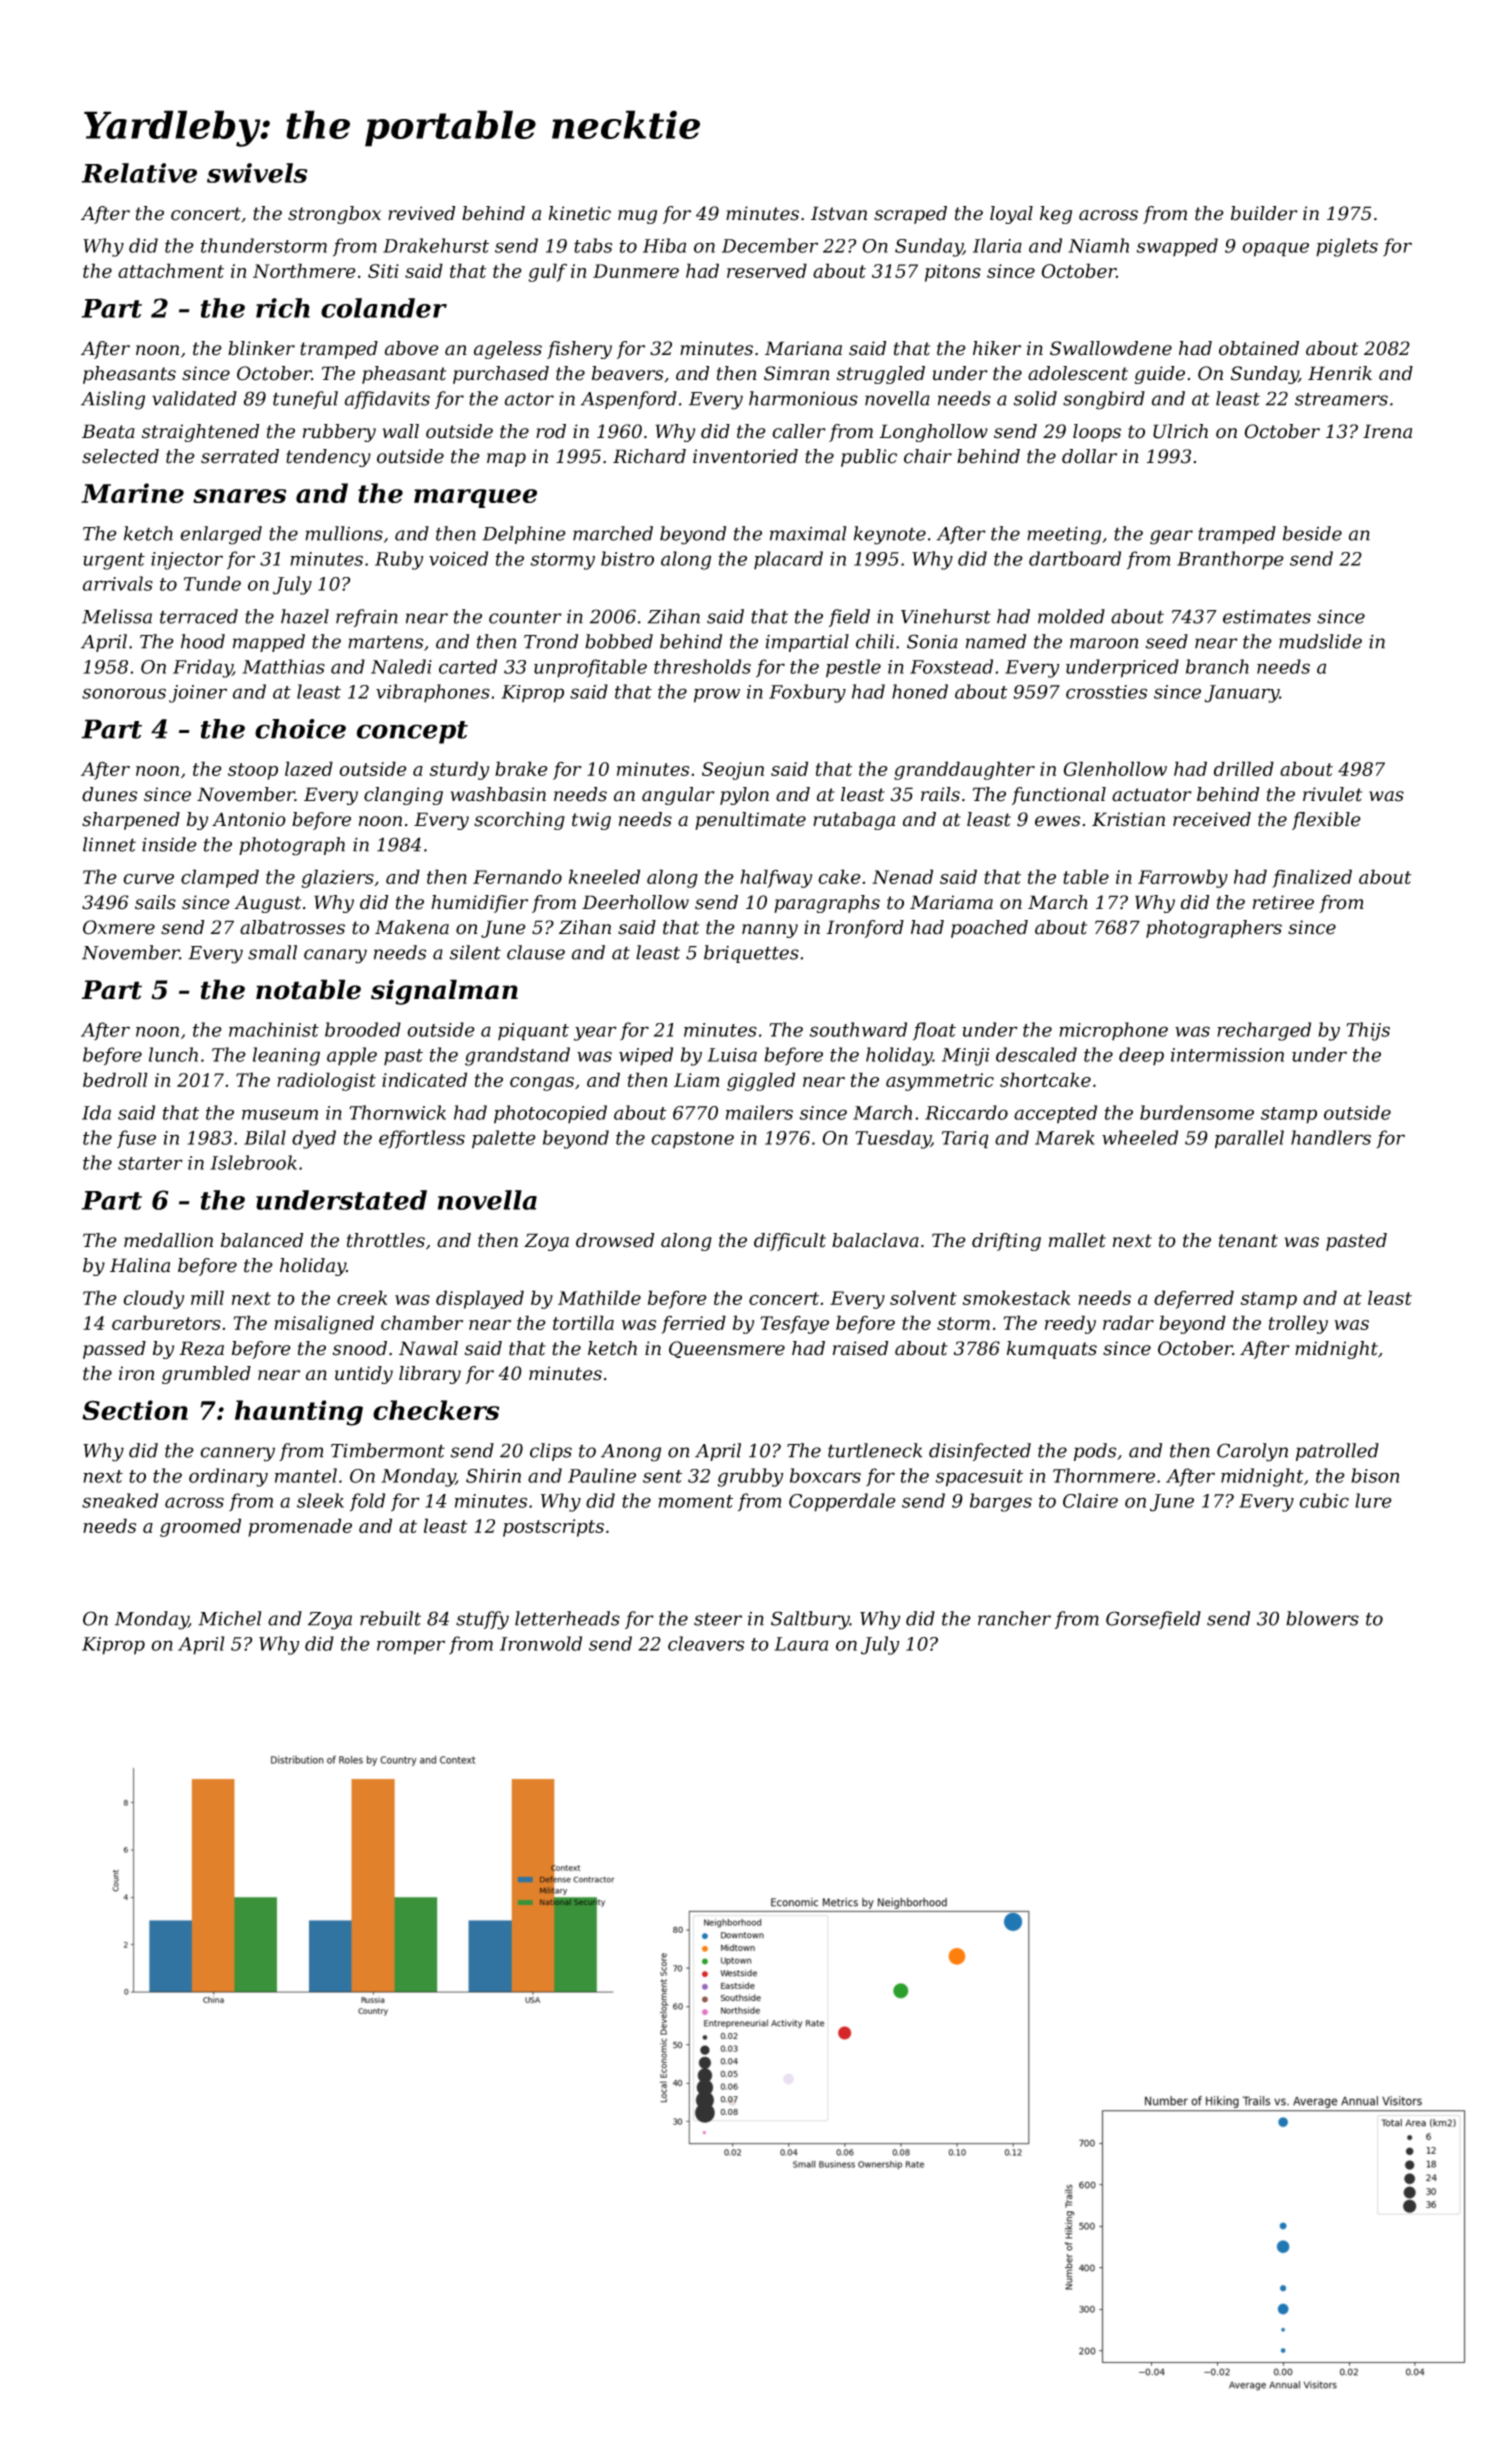  Describe the element at coordinates (580, 213) in the screenshot. I see `kinetic` at that location.
